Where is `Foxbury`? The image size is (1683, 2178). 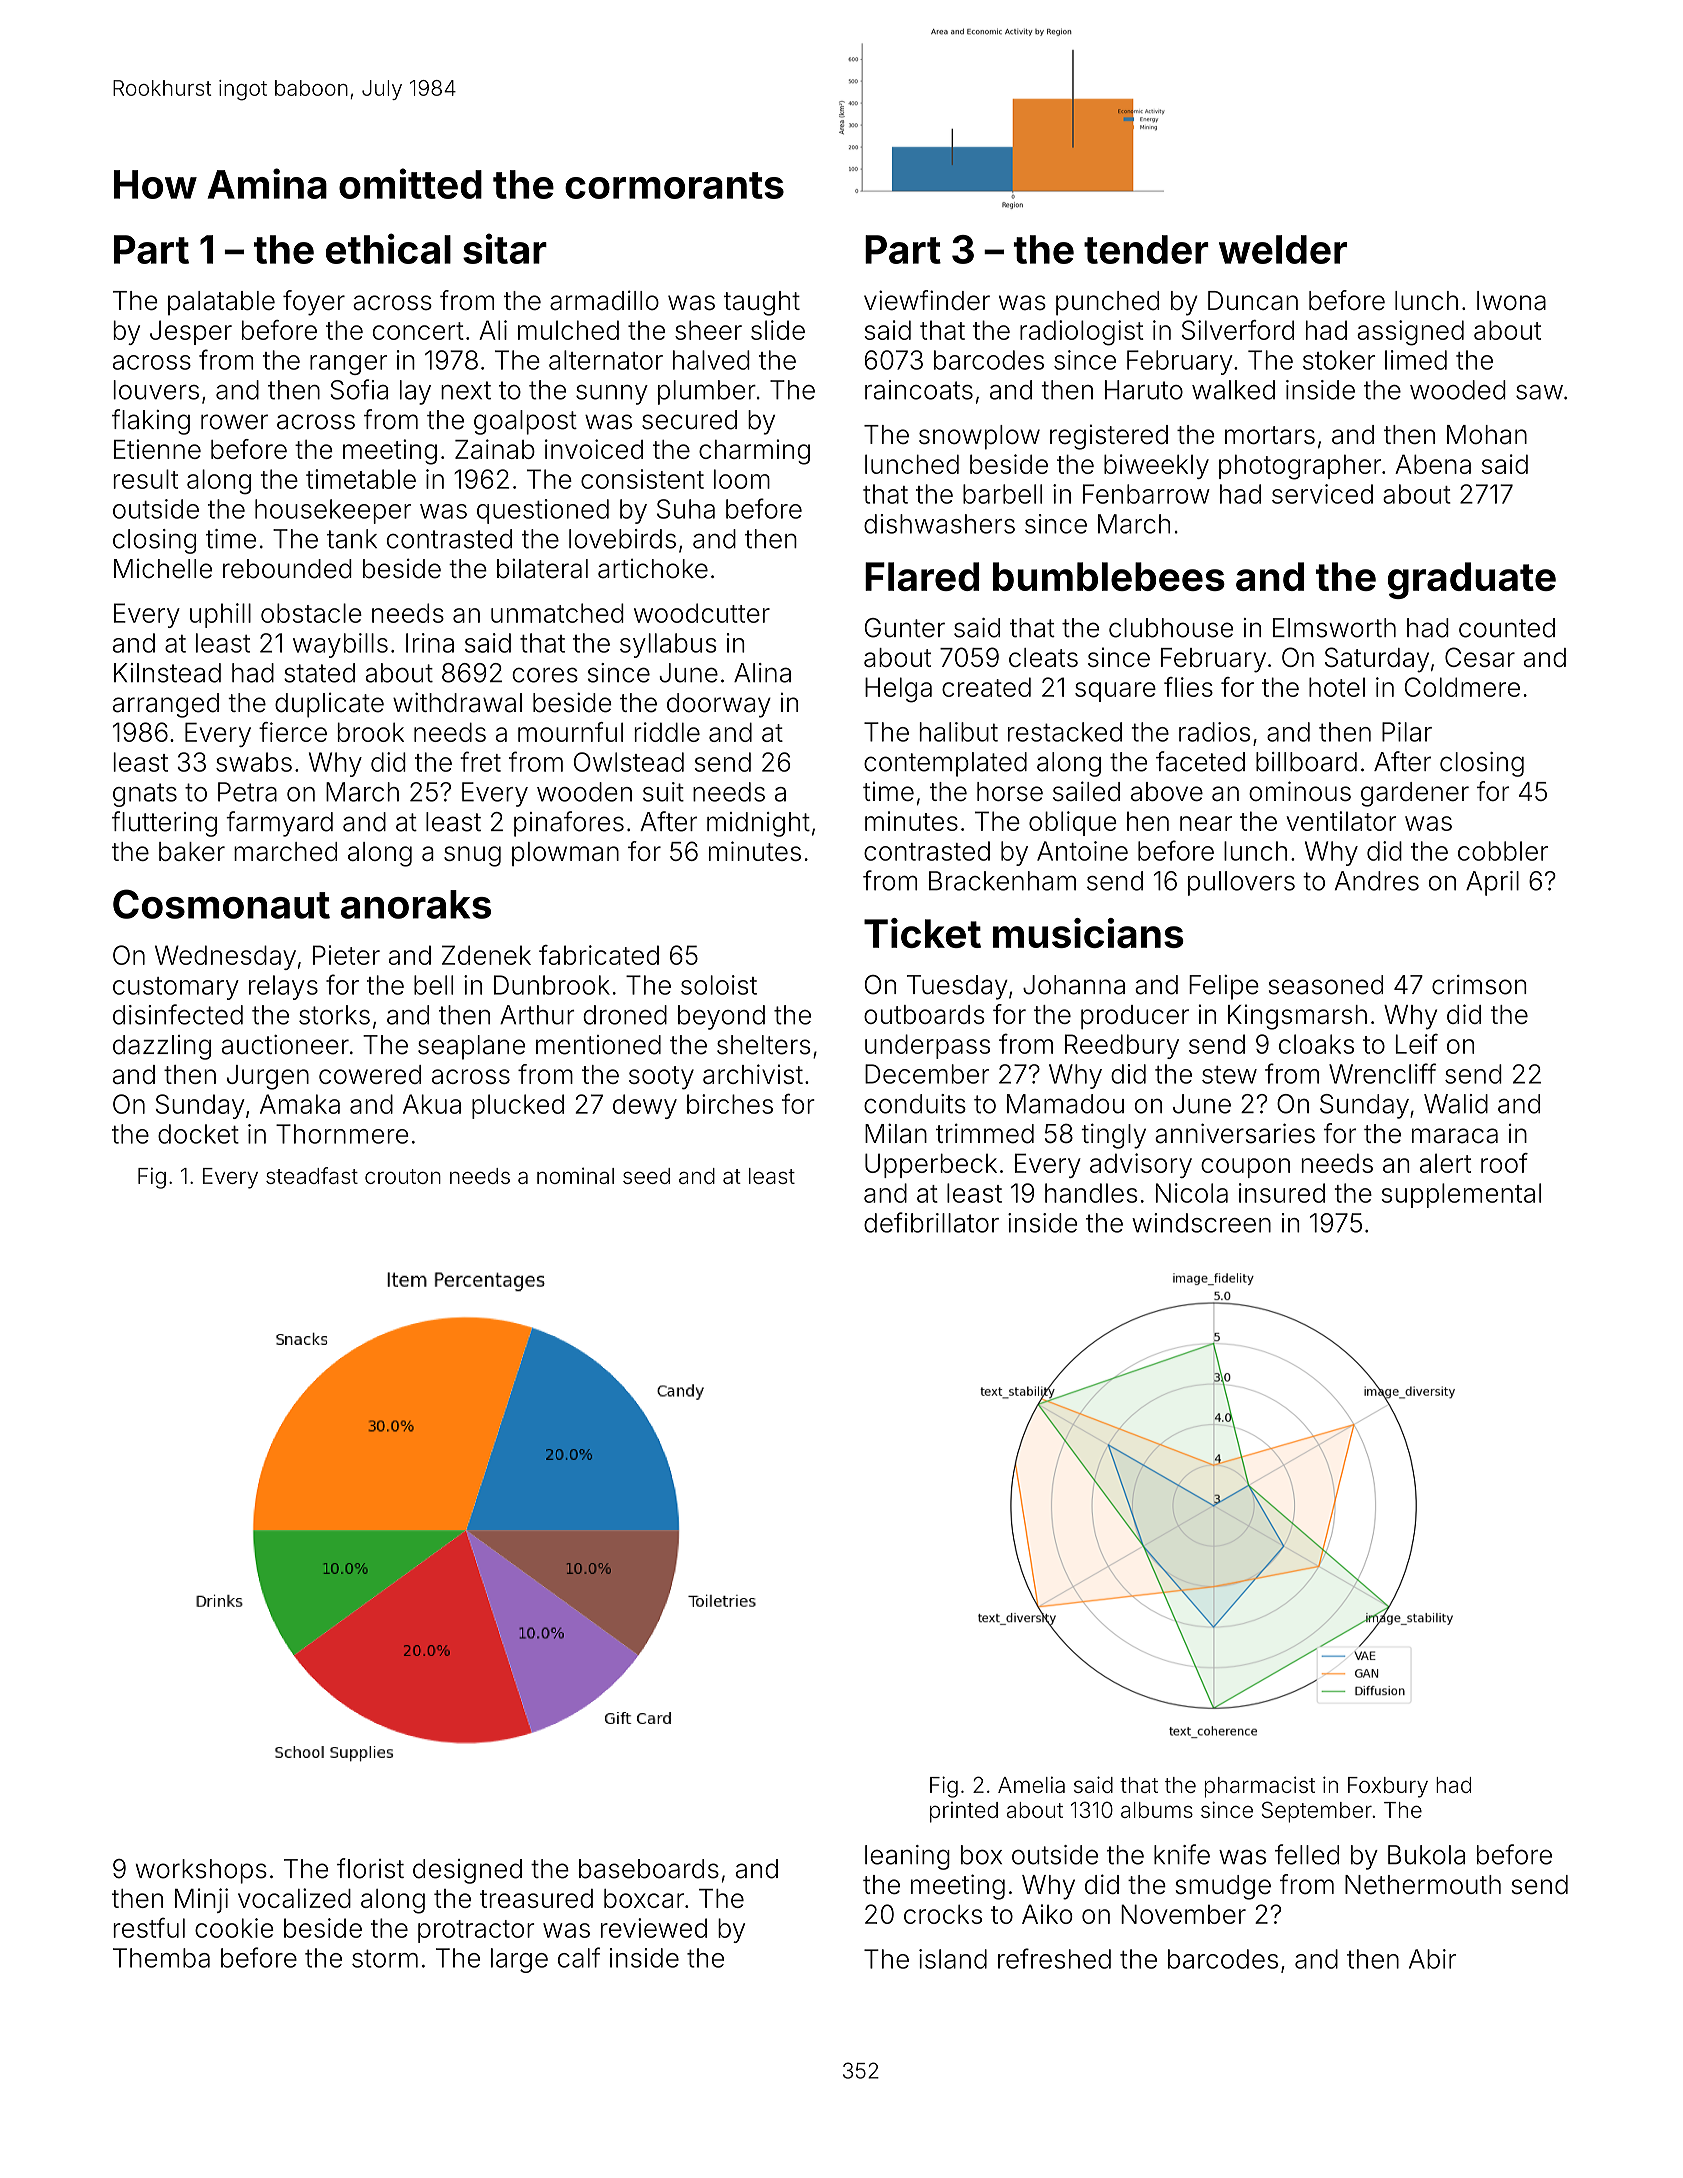 Foxbury is located at coordinates (1388, 1787).
